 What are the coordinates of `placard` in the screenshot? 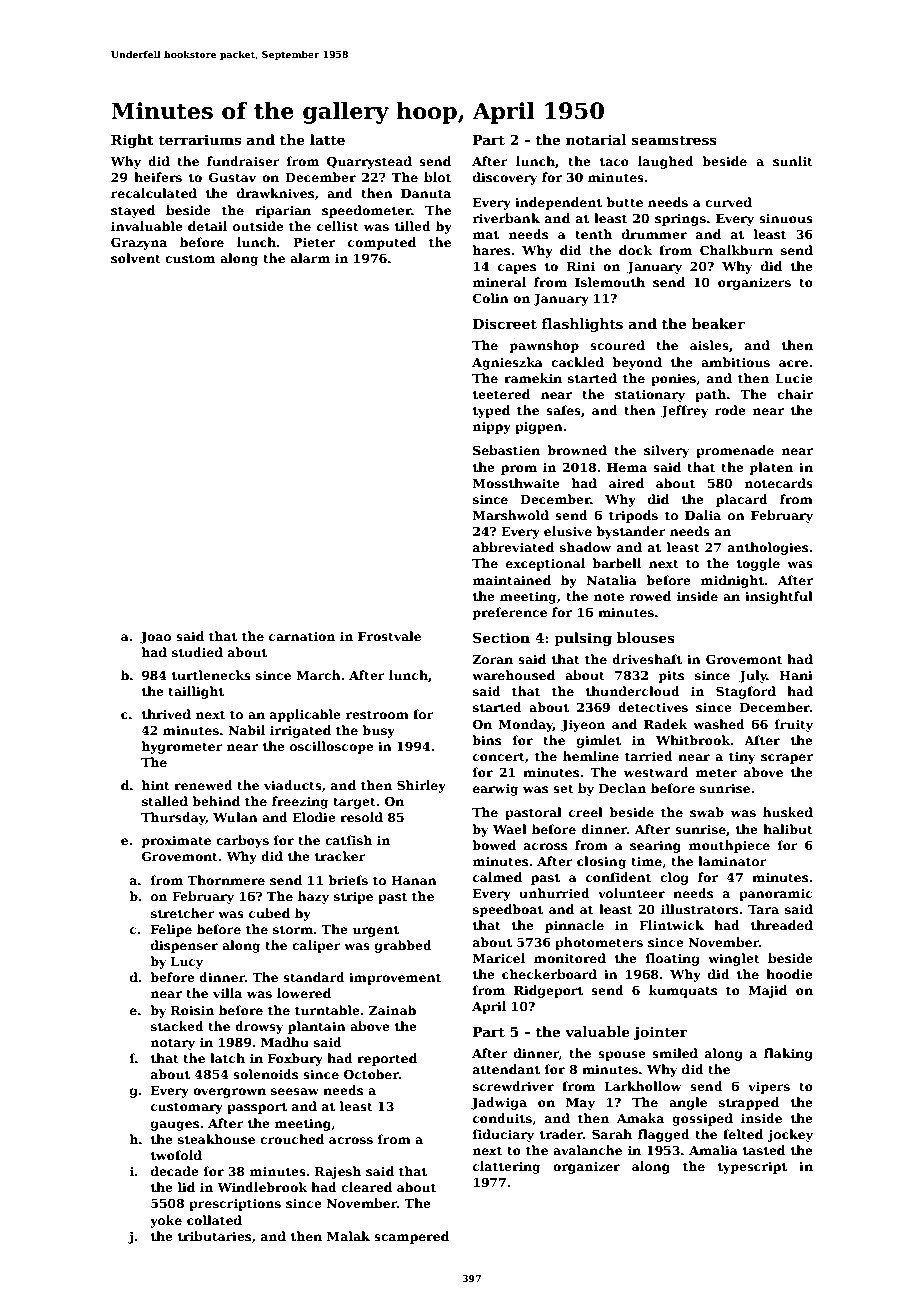 It's located at (742, 500).
